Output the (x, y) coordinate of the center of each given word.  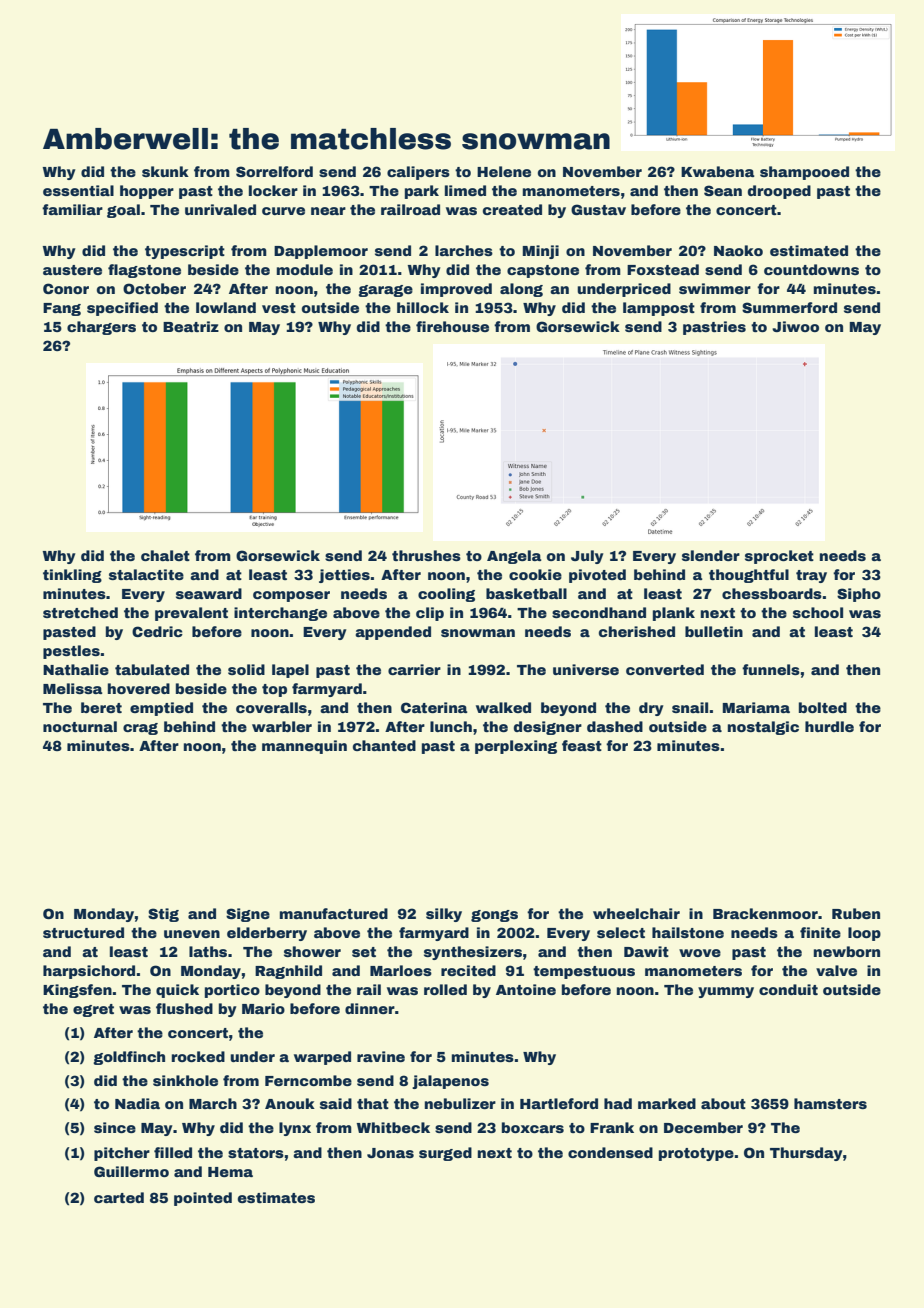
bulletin (714, 631)
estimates (276, 1197)
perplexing (516, 747)
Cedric (157, 631)
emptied (161, 709)
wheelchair (636, 913)
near (328, 211)
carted (119, 1197)
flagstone (144, 271)
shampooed (804, 173)
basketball (526, 593)
